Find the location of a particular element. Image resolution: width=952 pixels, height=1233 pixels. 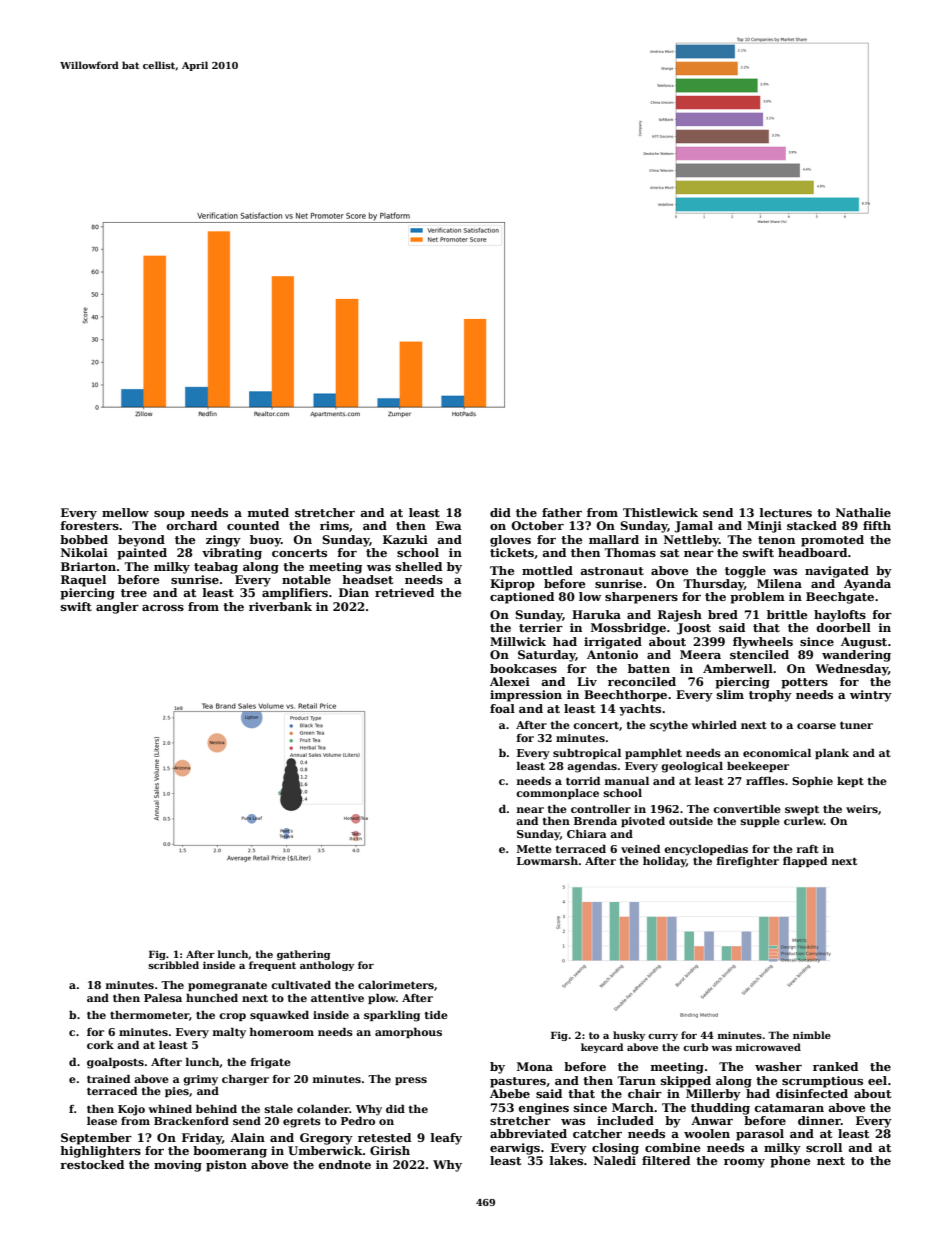

father is located at coordinates (562, 512).
